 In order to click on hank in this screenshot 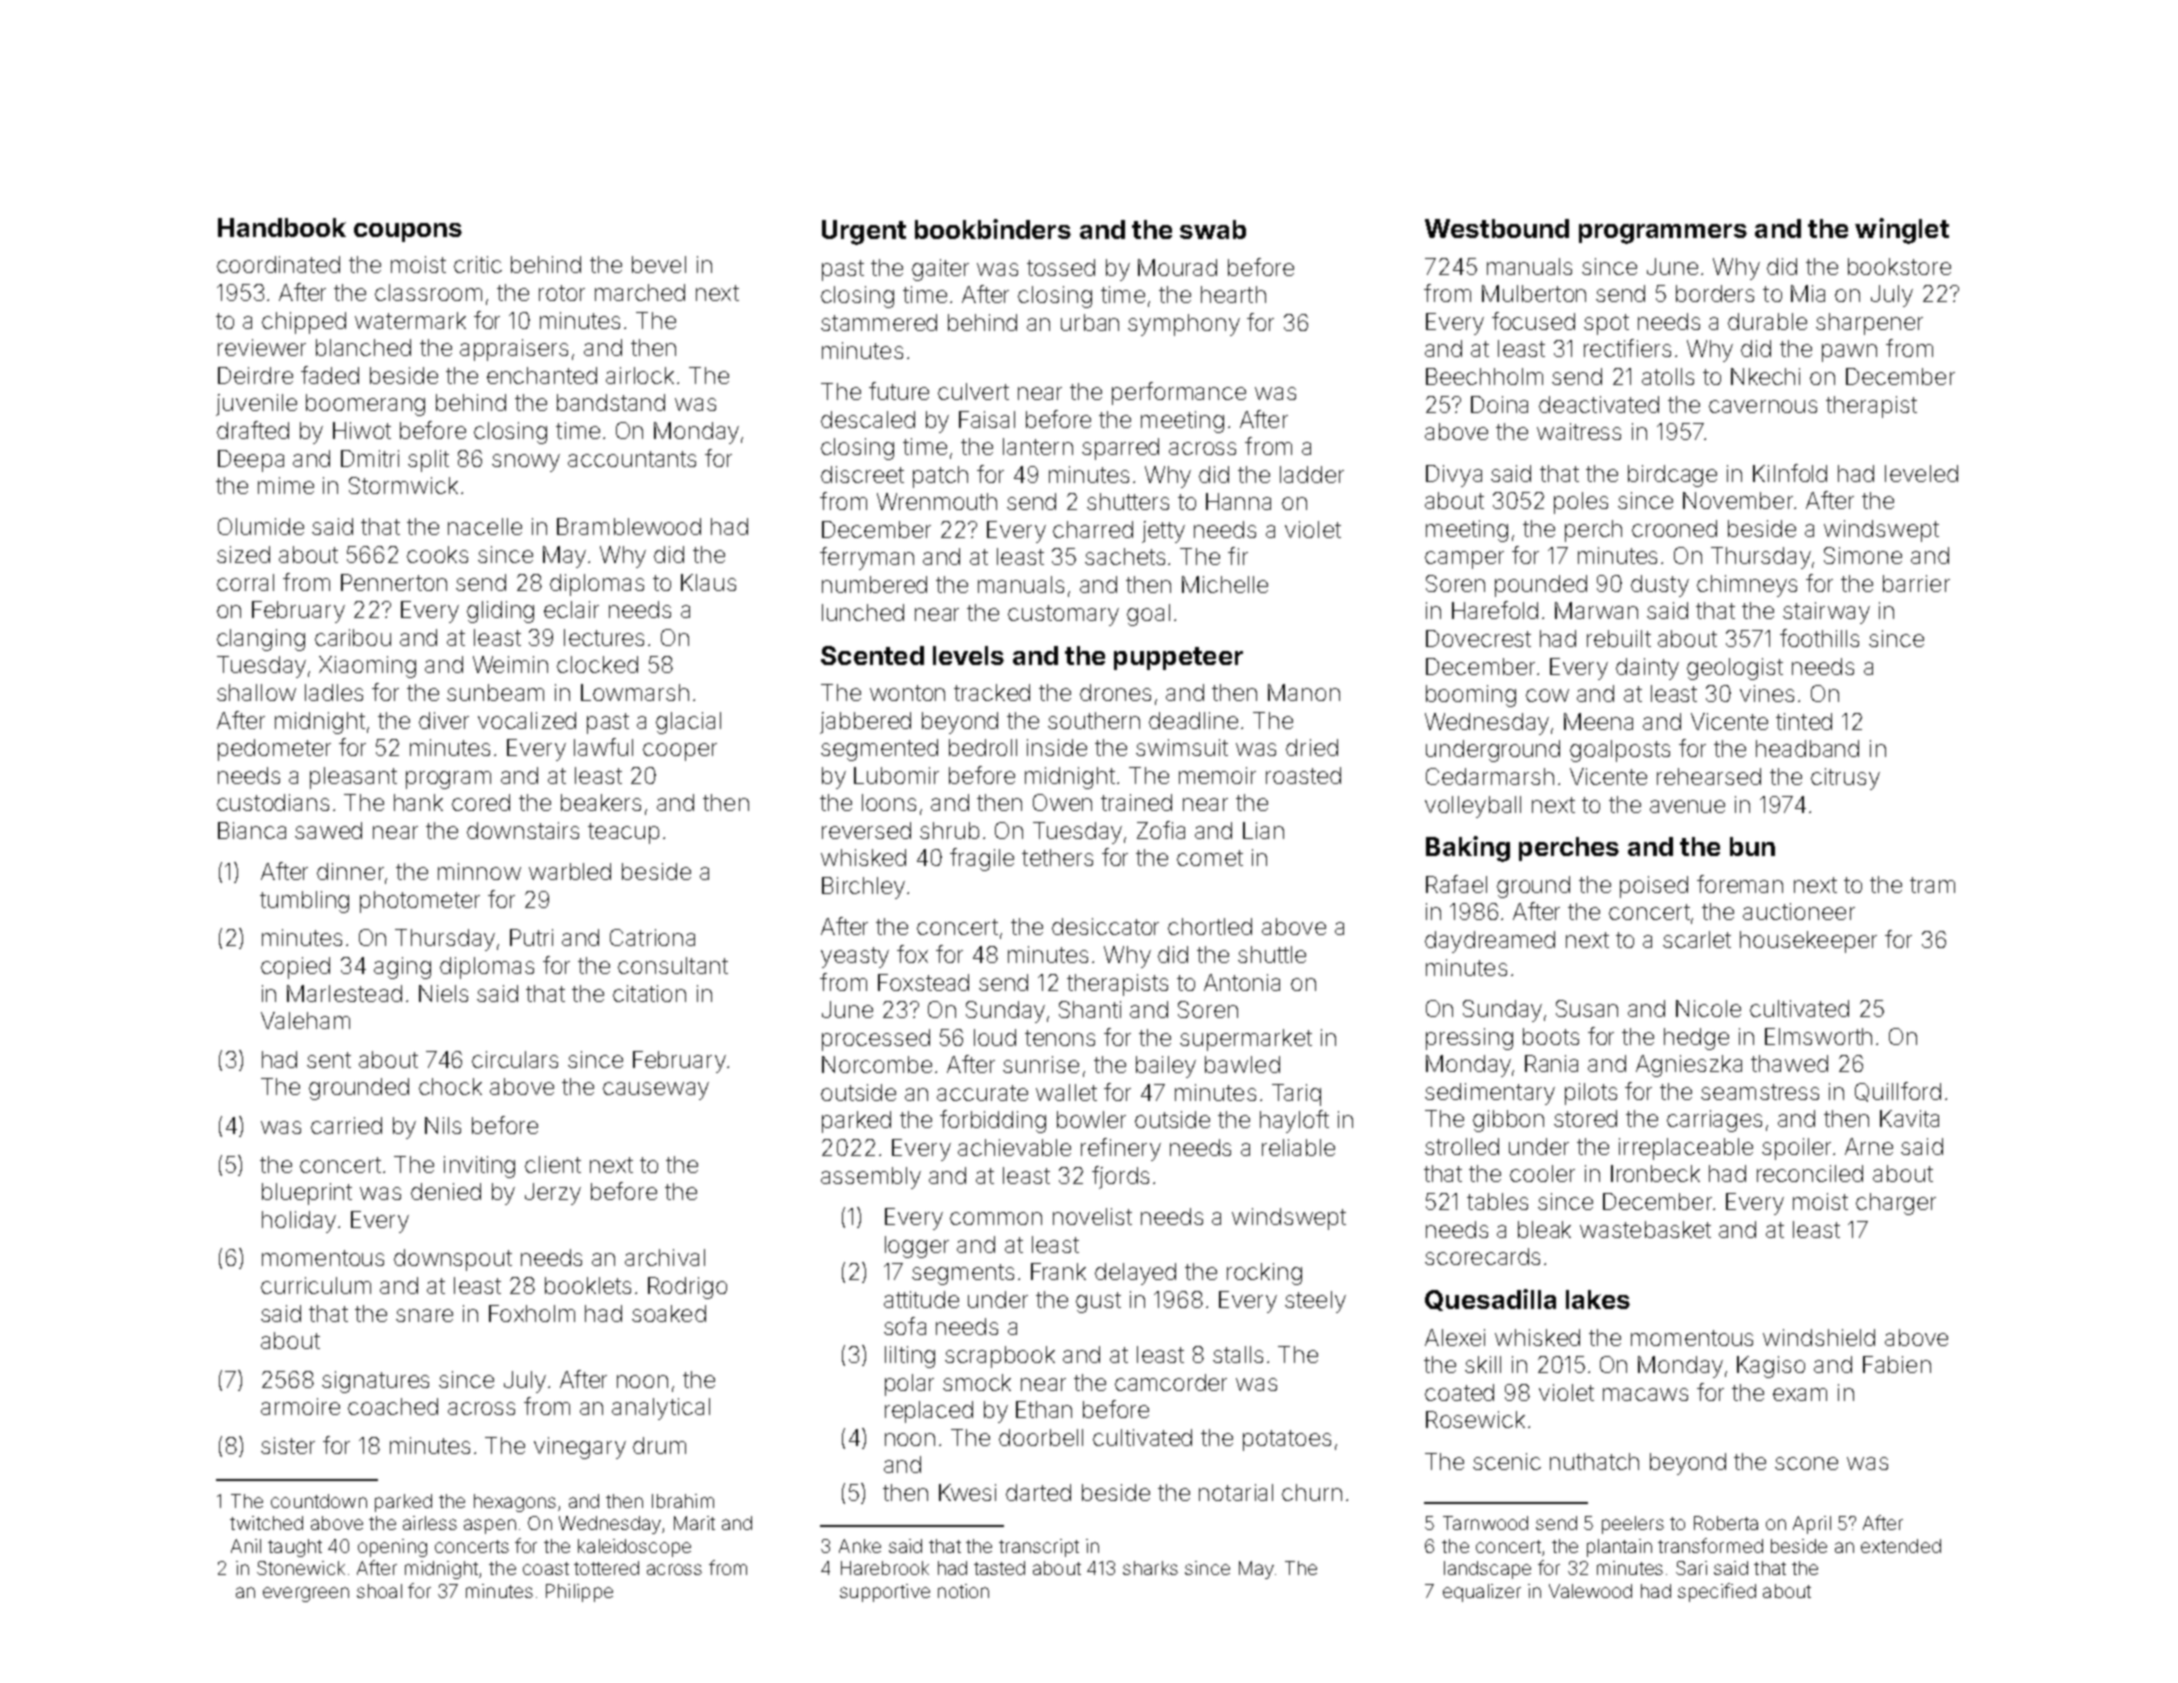, I will do `click(418, 802)`.
